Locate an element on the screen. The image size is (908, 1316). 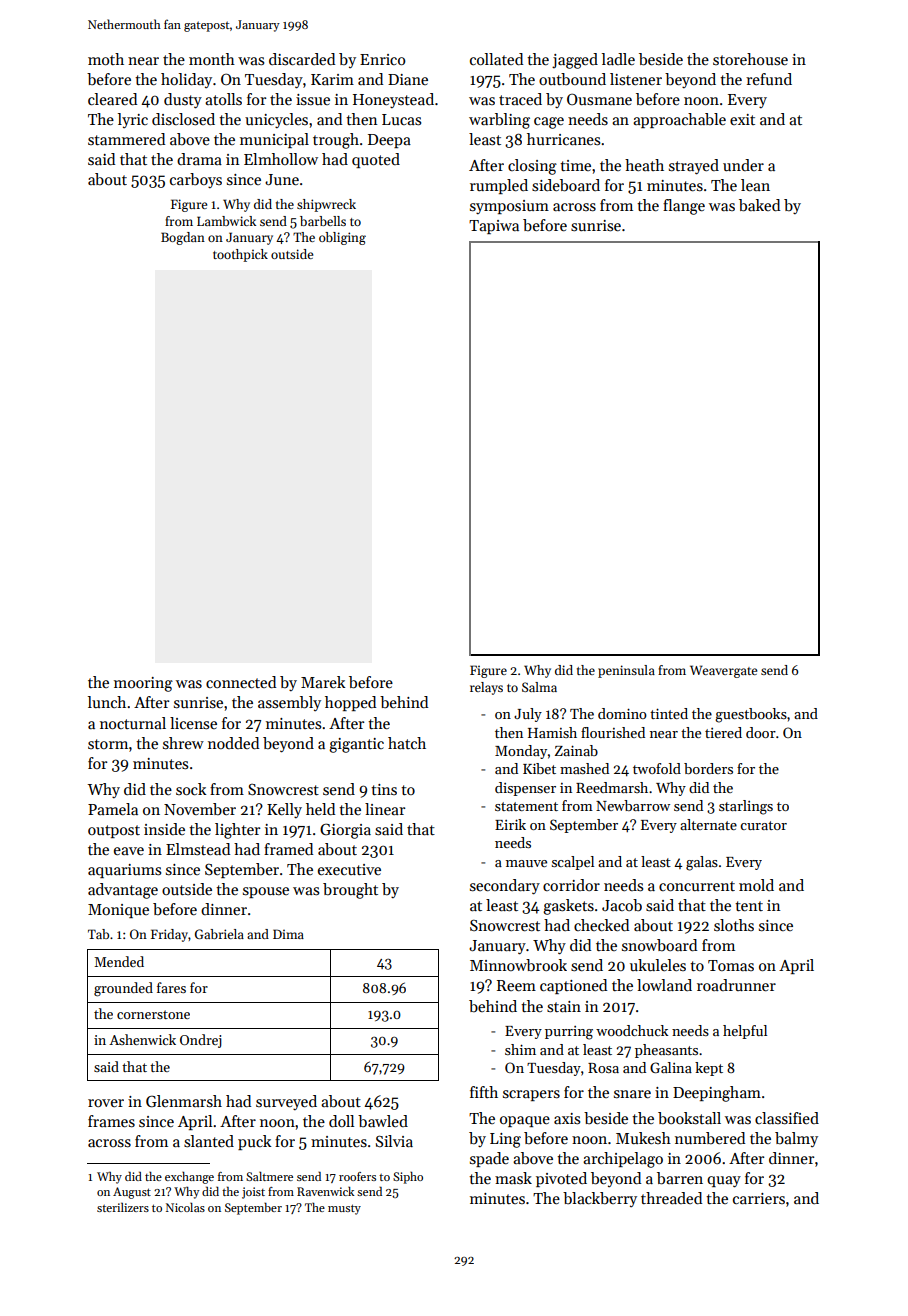
collated is located at coordinates (496, 59).
